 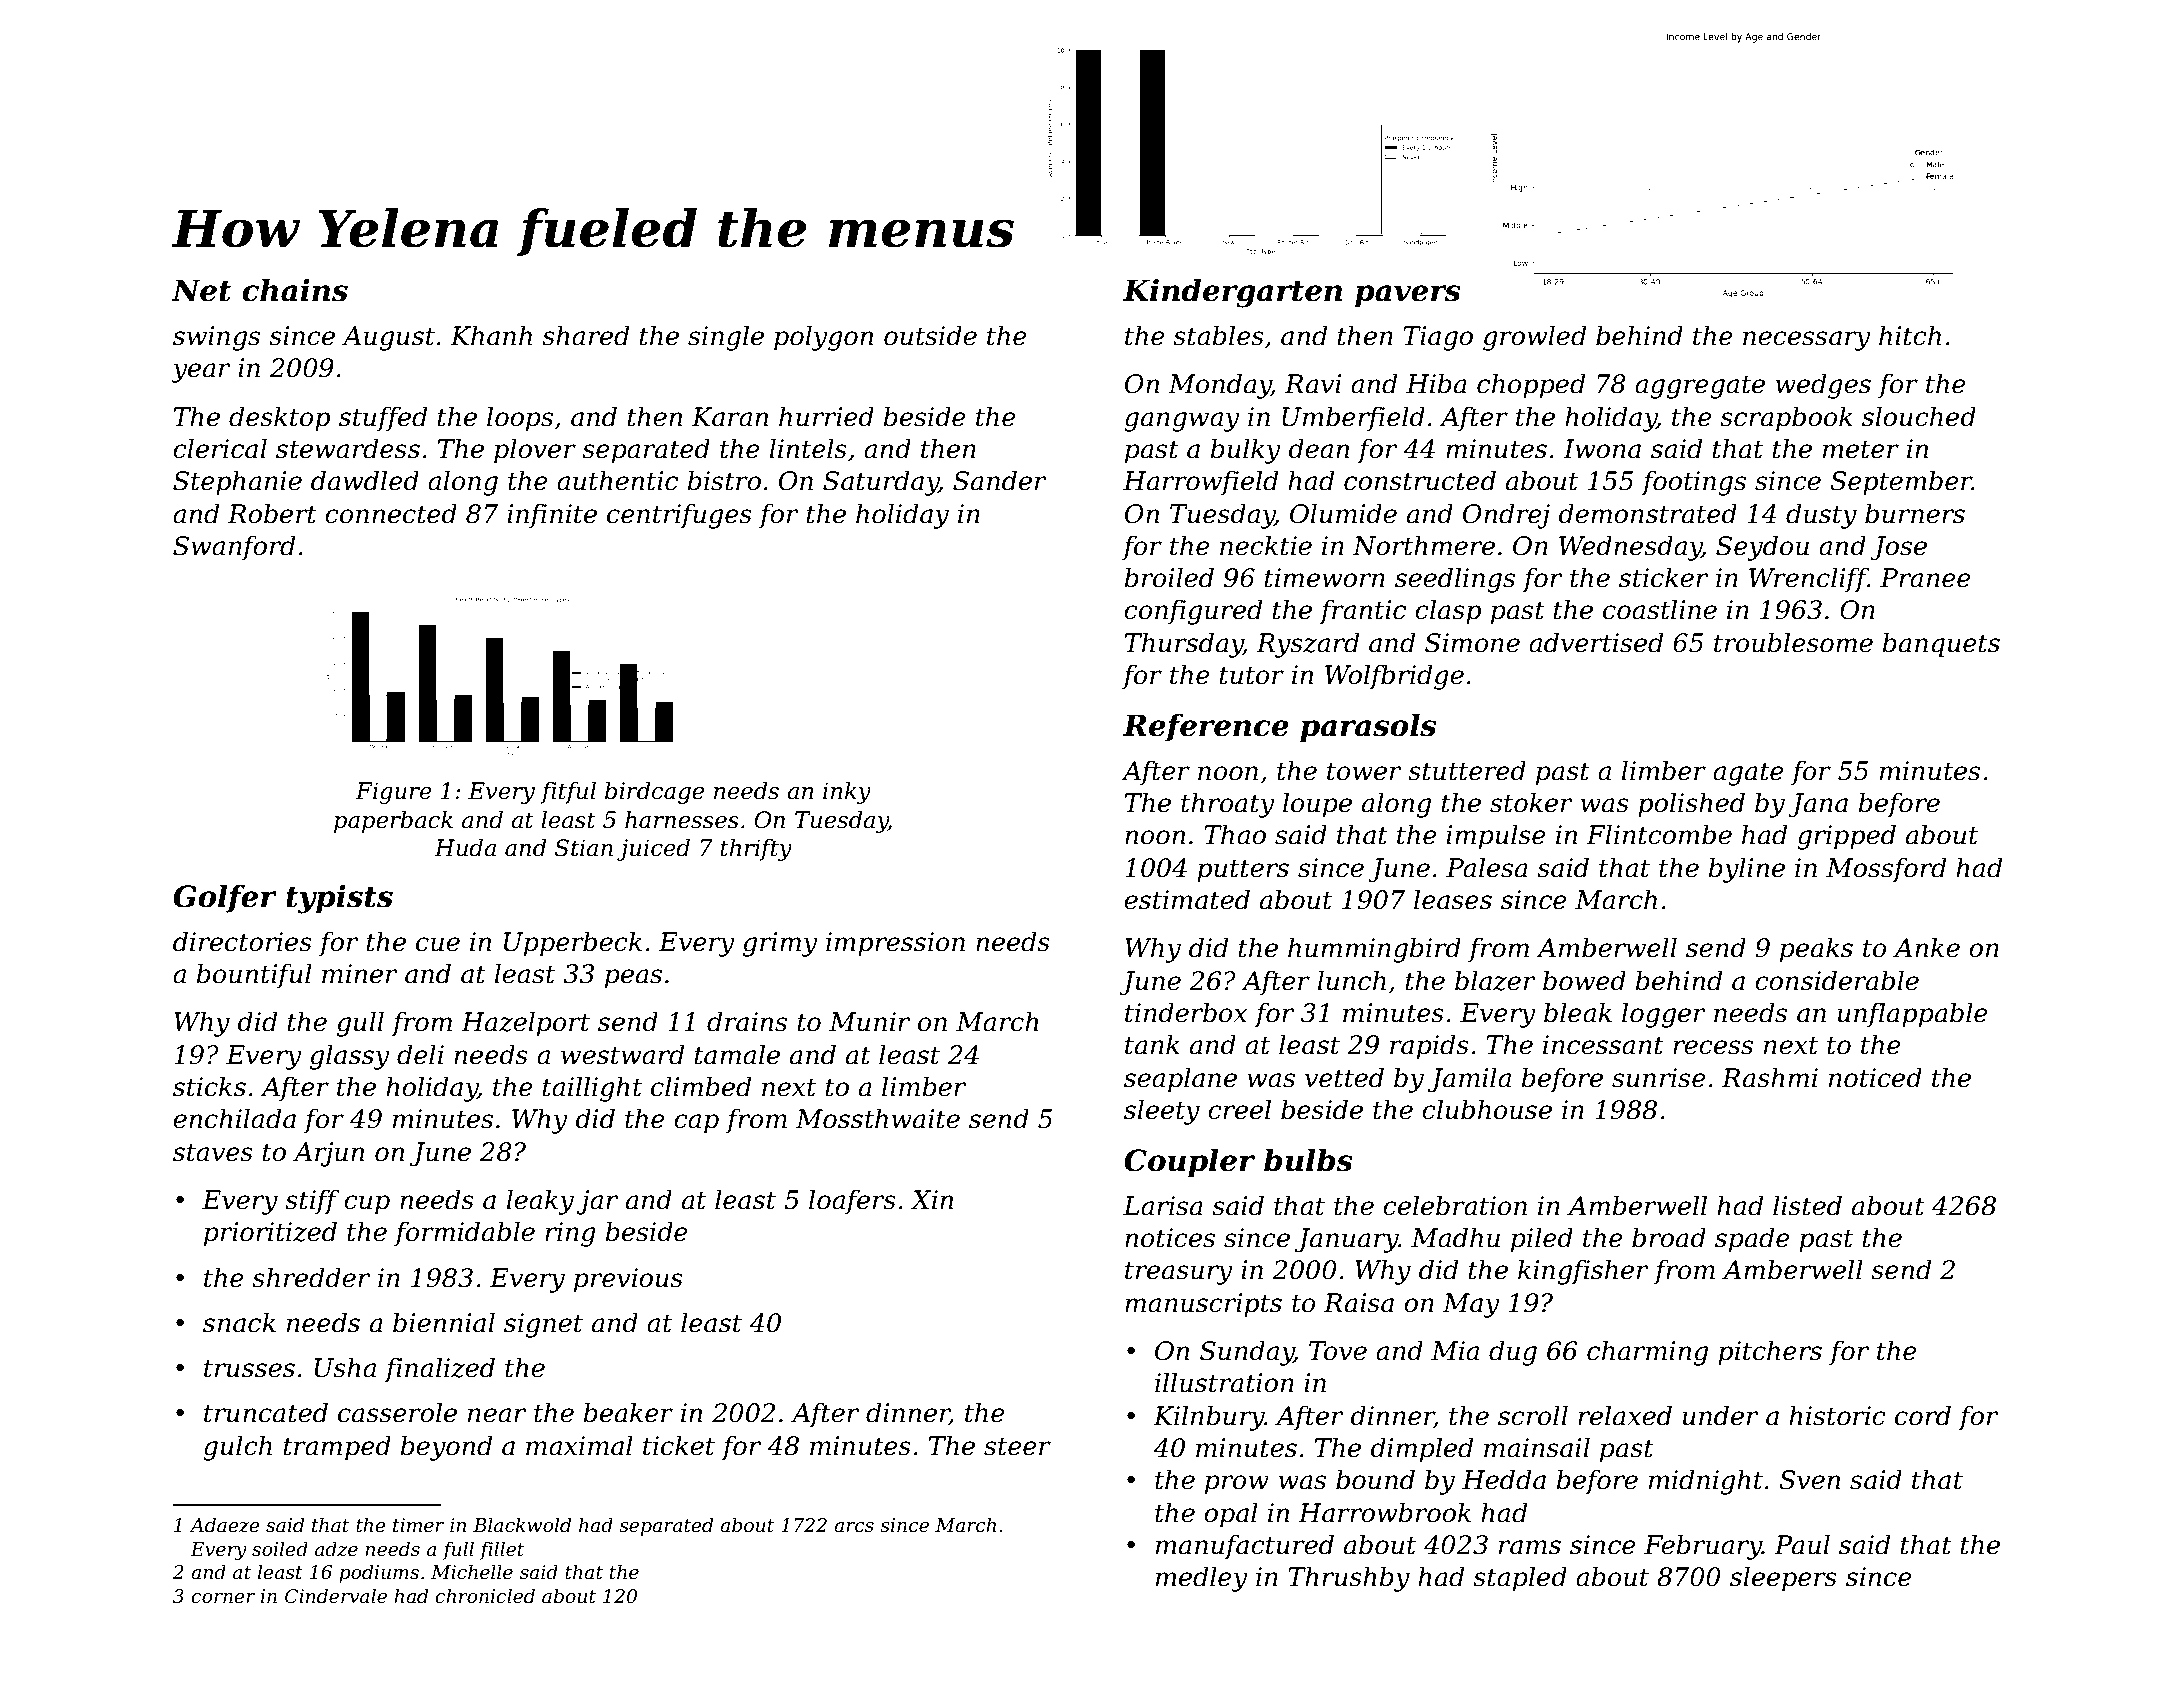 What do you see at coordinates (234, 548) in the screenshot?
I see `Swanford` at bounding box center [234, 548].
